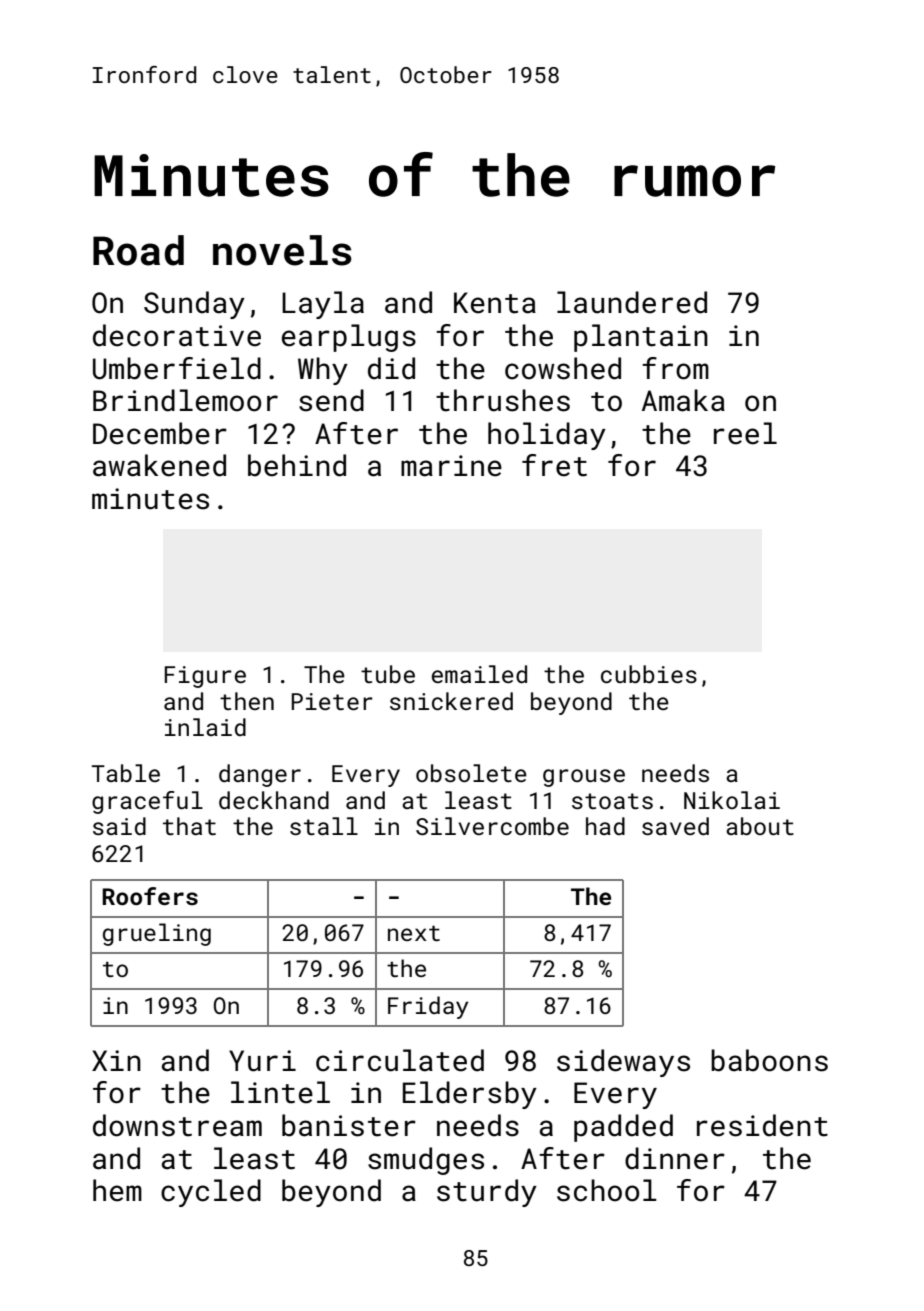 Image resolution: width=924 pixels, height=1311 pixels. Describe the element at coordinates (138, 250) in the screenshot. I see `Road` at that location.
